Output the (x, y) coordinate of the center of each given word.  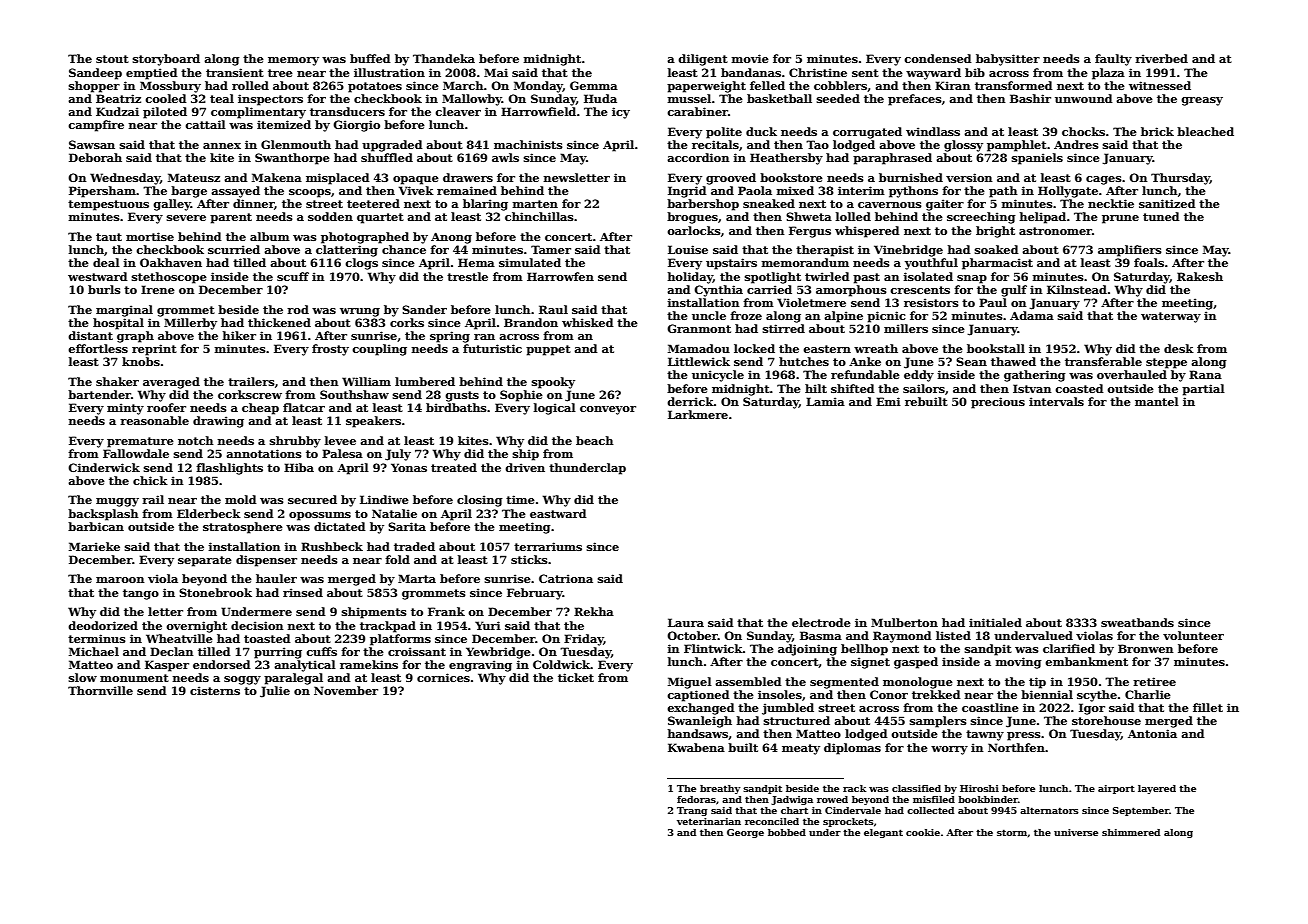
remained (467, 190)
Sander (424, 309)
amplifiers (1130, 251)
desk (1179, 348)
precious (998, 403)
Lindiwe (384, 499)
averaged (171, 383)
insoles (780, 694)
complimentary (258, 113)
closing (479, 501)
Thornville (100, 690)
